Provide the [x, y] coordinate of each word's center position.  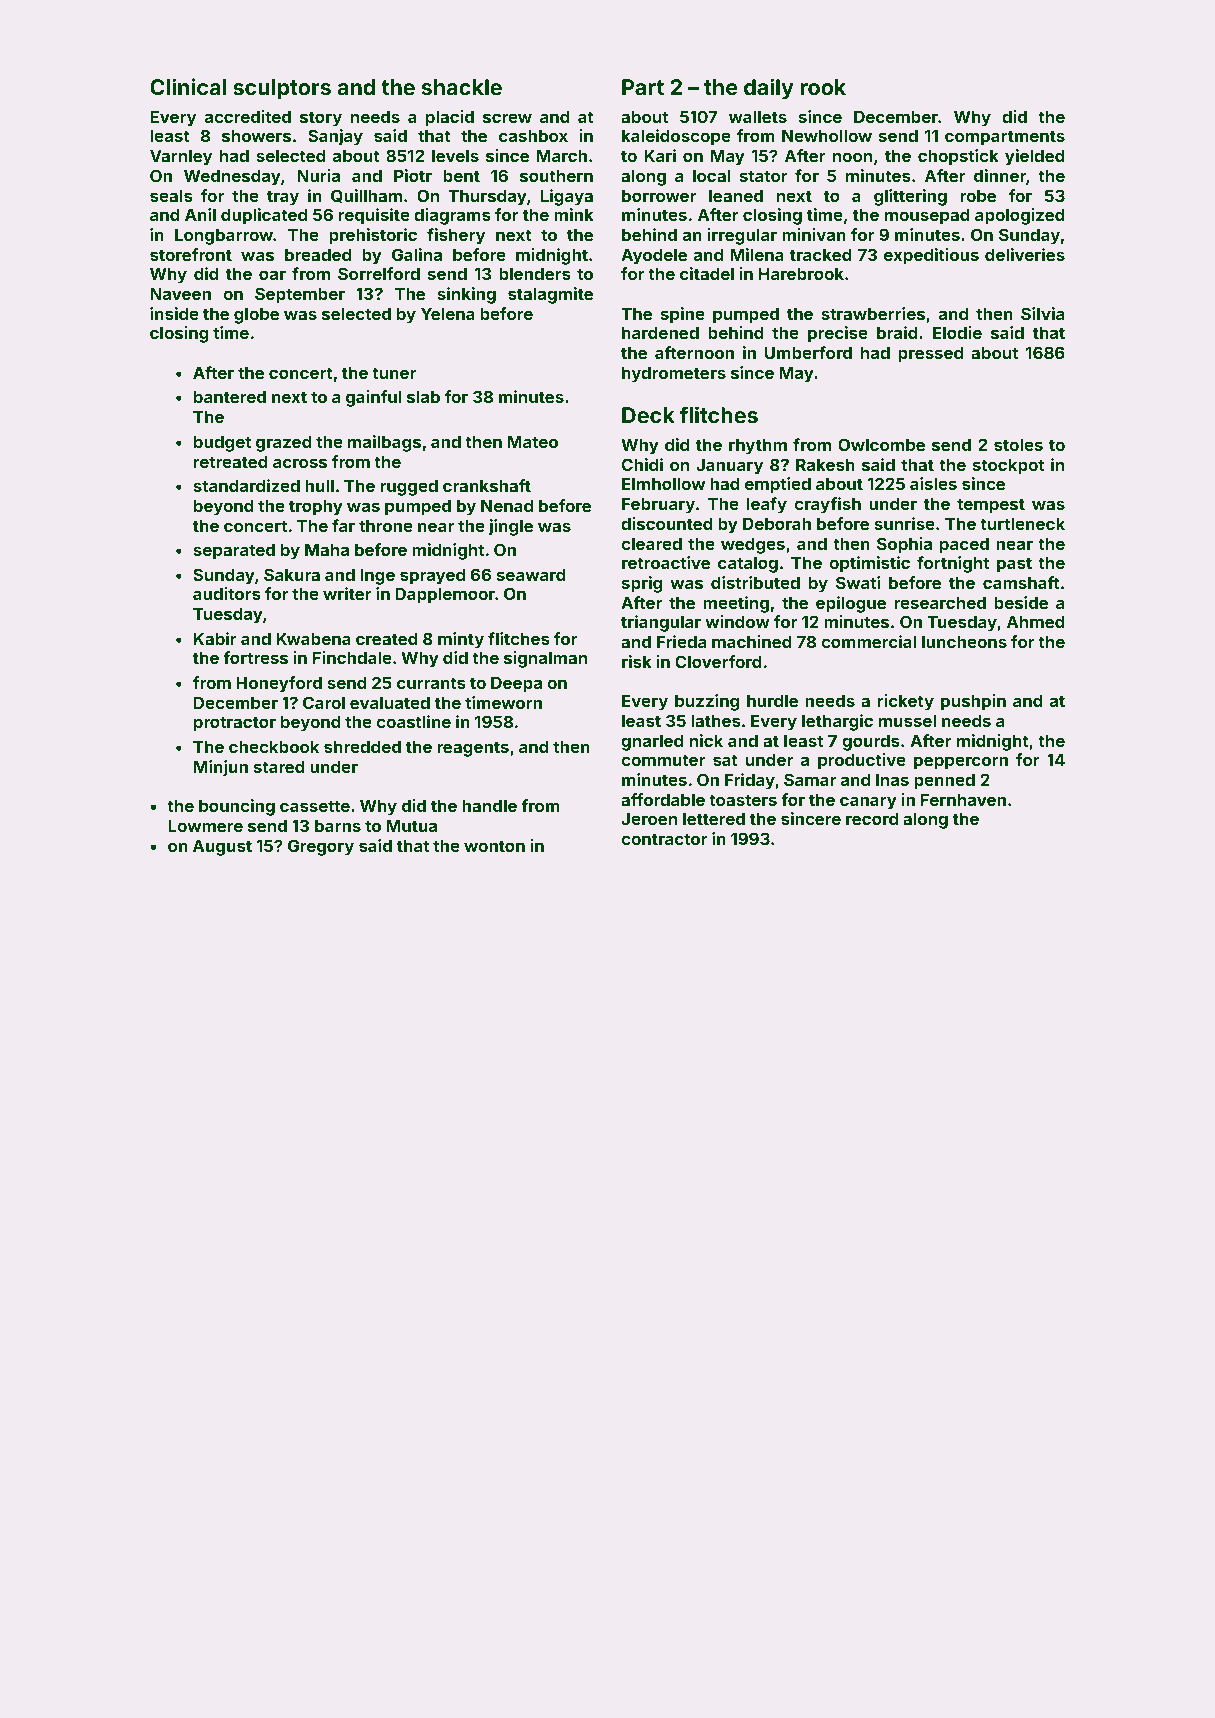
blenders [535, 273]
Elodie [957, 332]
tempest [991, 506]
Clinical [188, 86]
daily [769, 89]
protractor [235, 724]
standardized [246, 485]
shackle [462, 87]
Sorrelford [379, 273]
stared [279, 766]
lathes [716, 720]
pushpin [973, 702]
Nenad [507, 505]
